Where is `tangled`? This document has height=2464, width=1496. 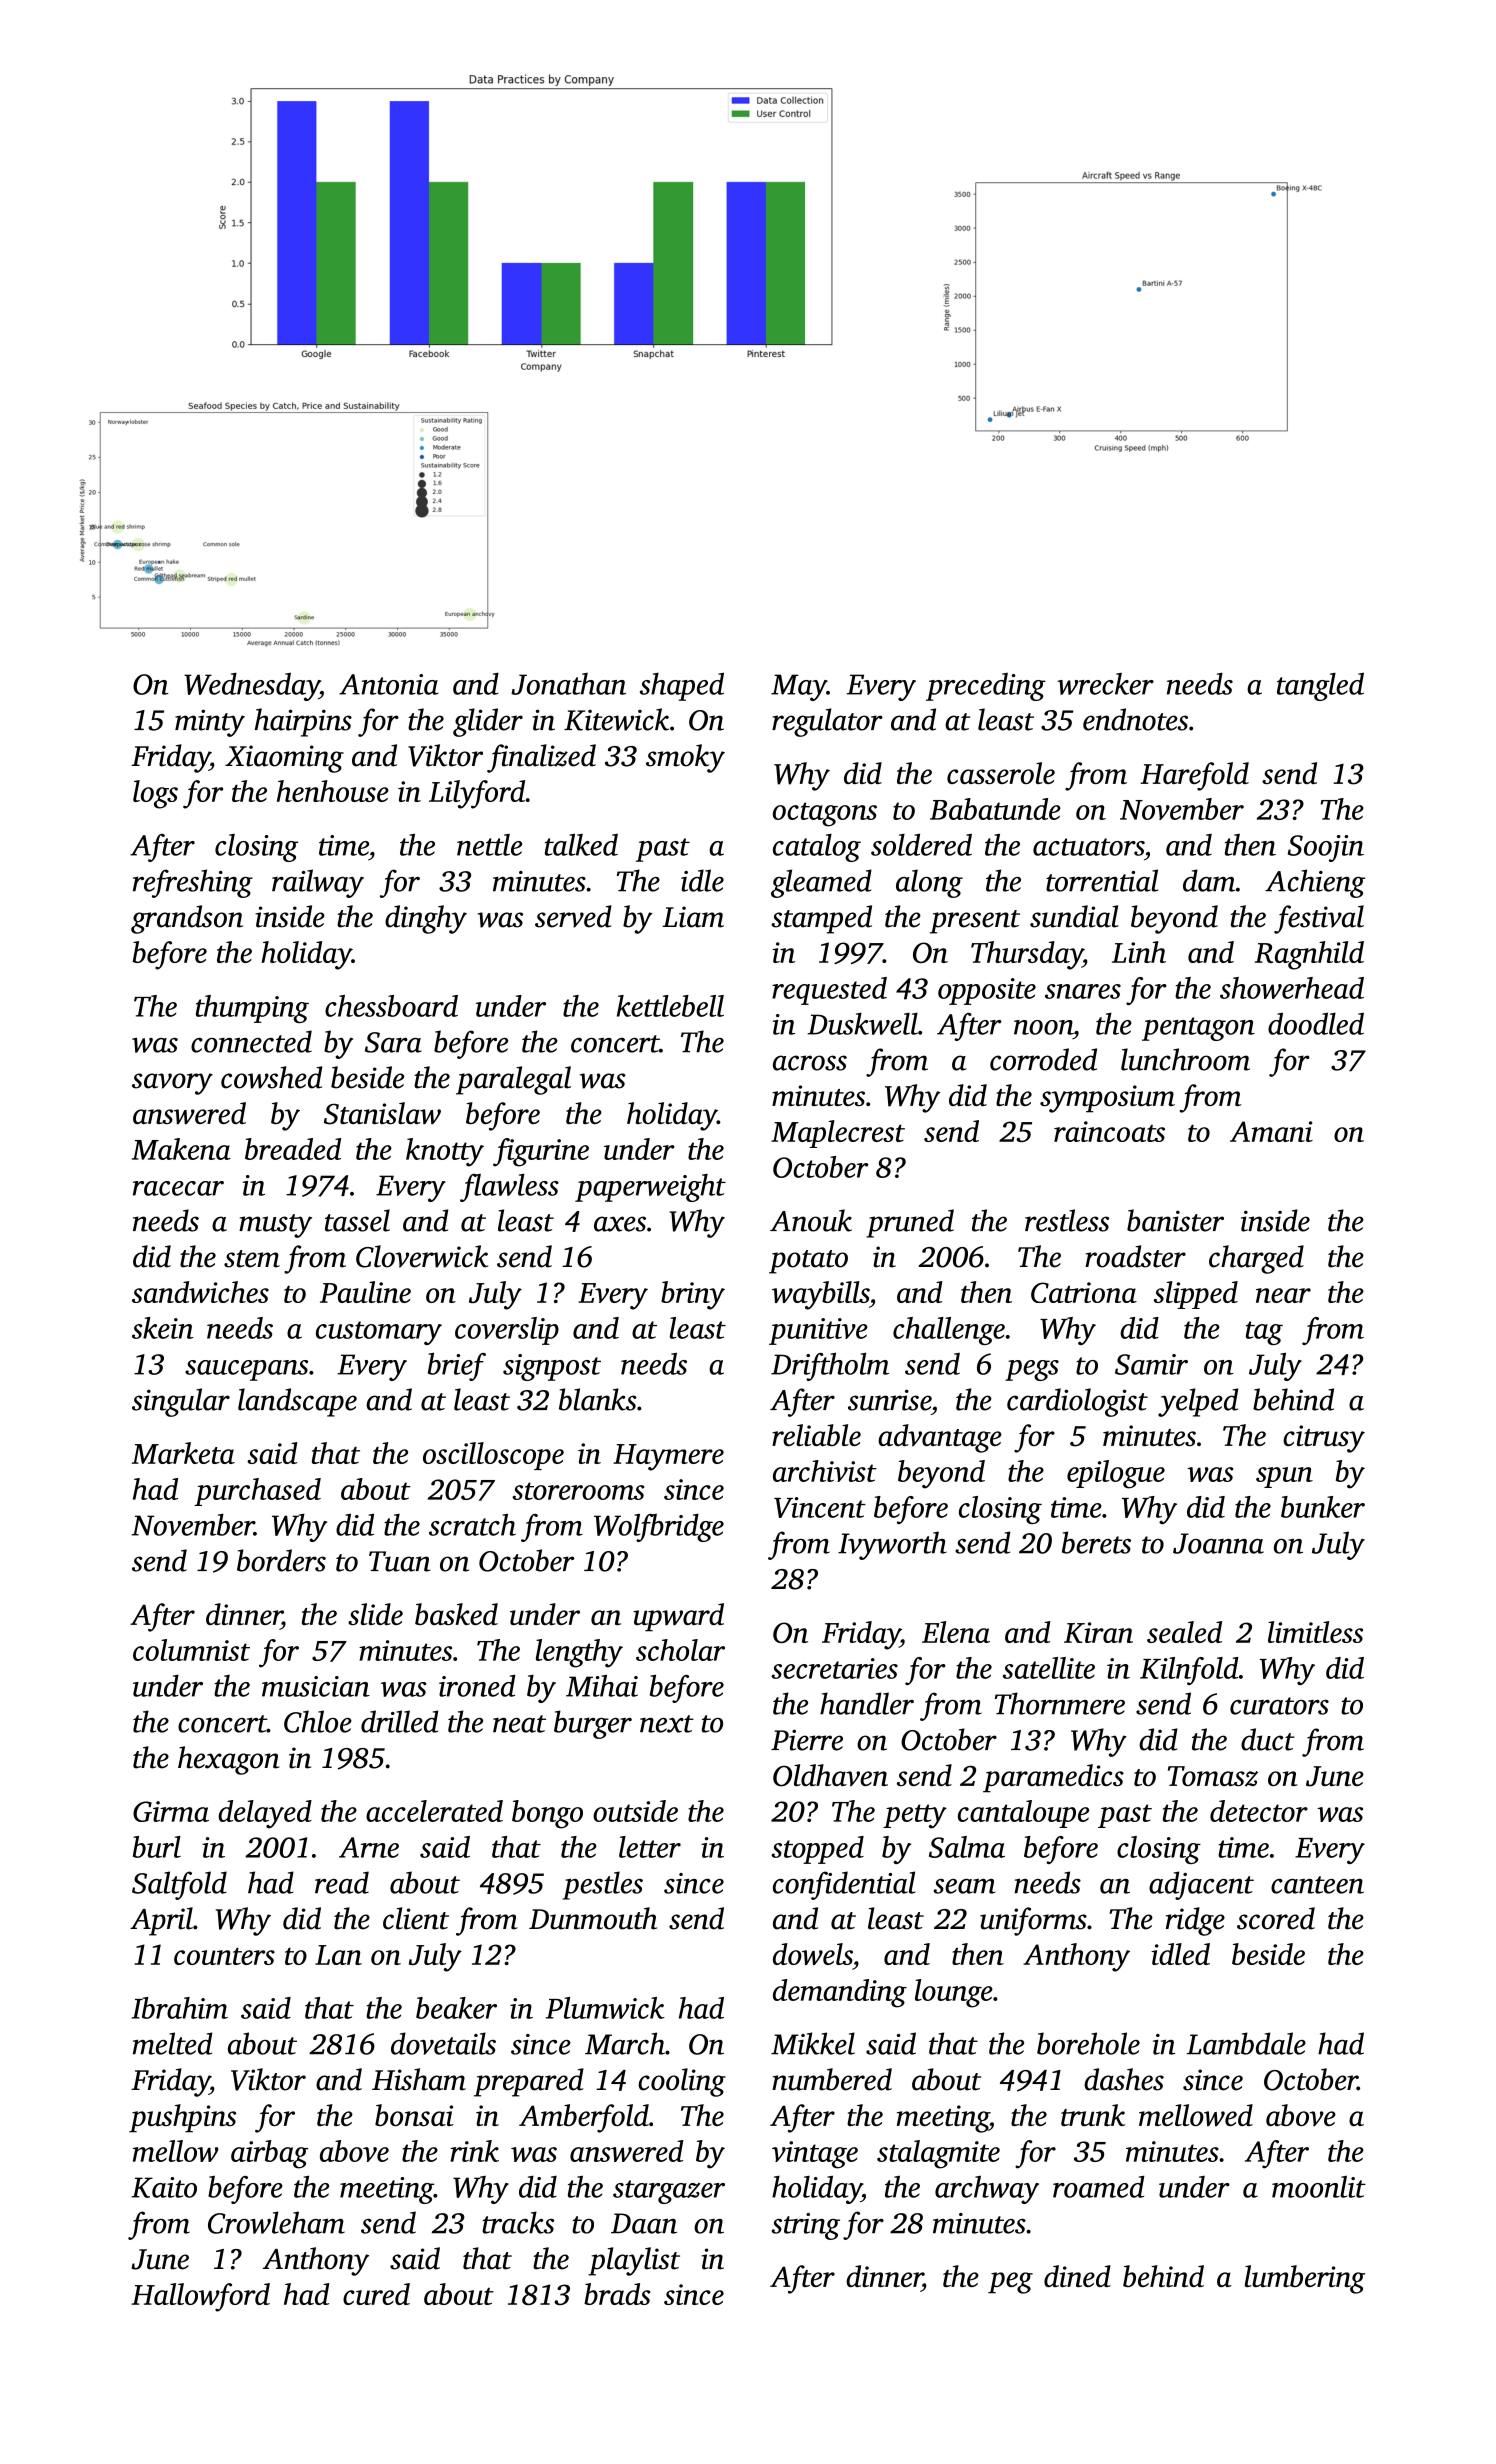
tangled is located at coordinates (1320, 687).
